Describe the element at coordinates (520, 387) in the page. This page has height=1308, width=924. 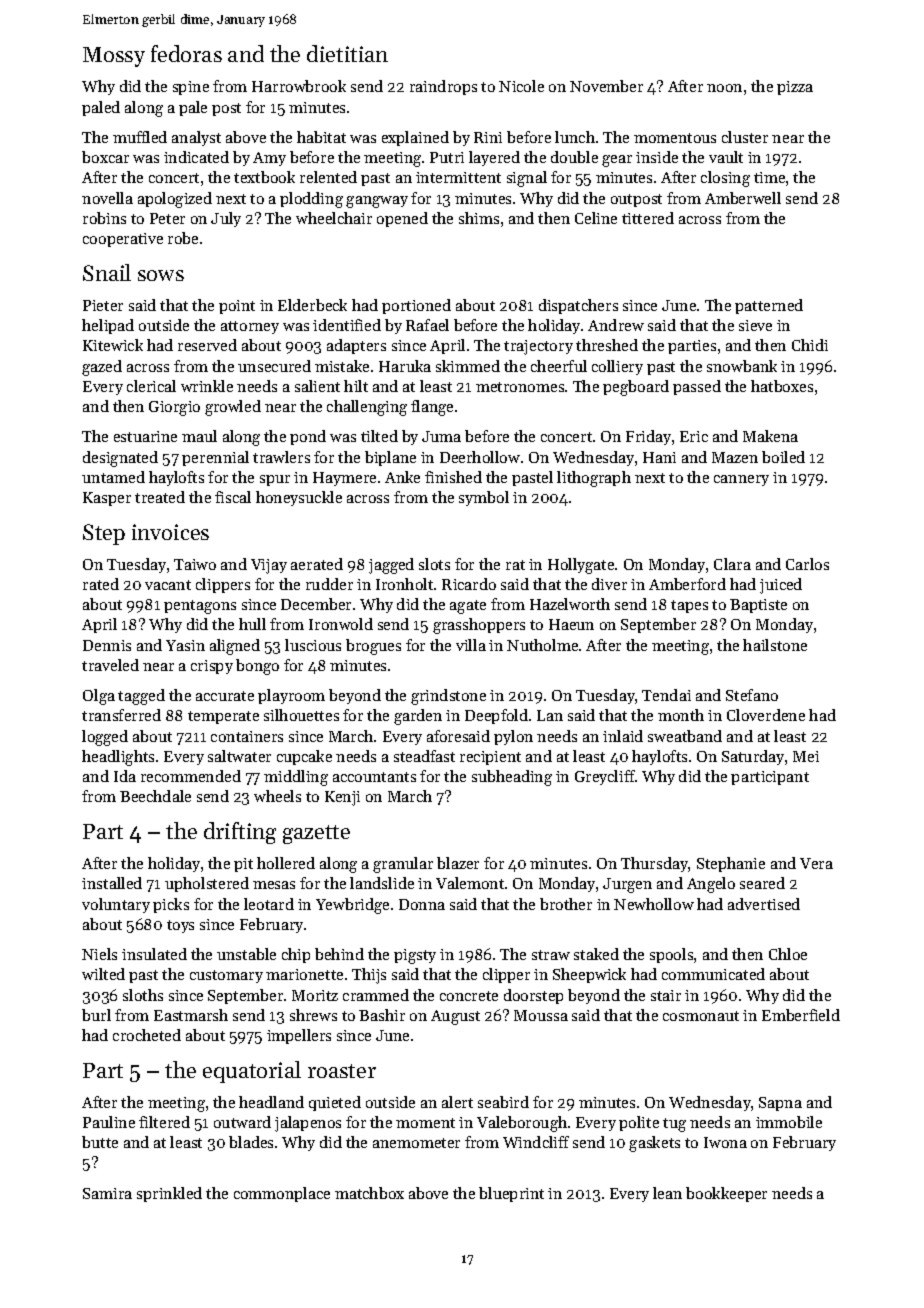
I see `metronomes` at that location.
